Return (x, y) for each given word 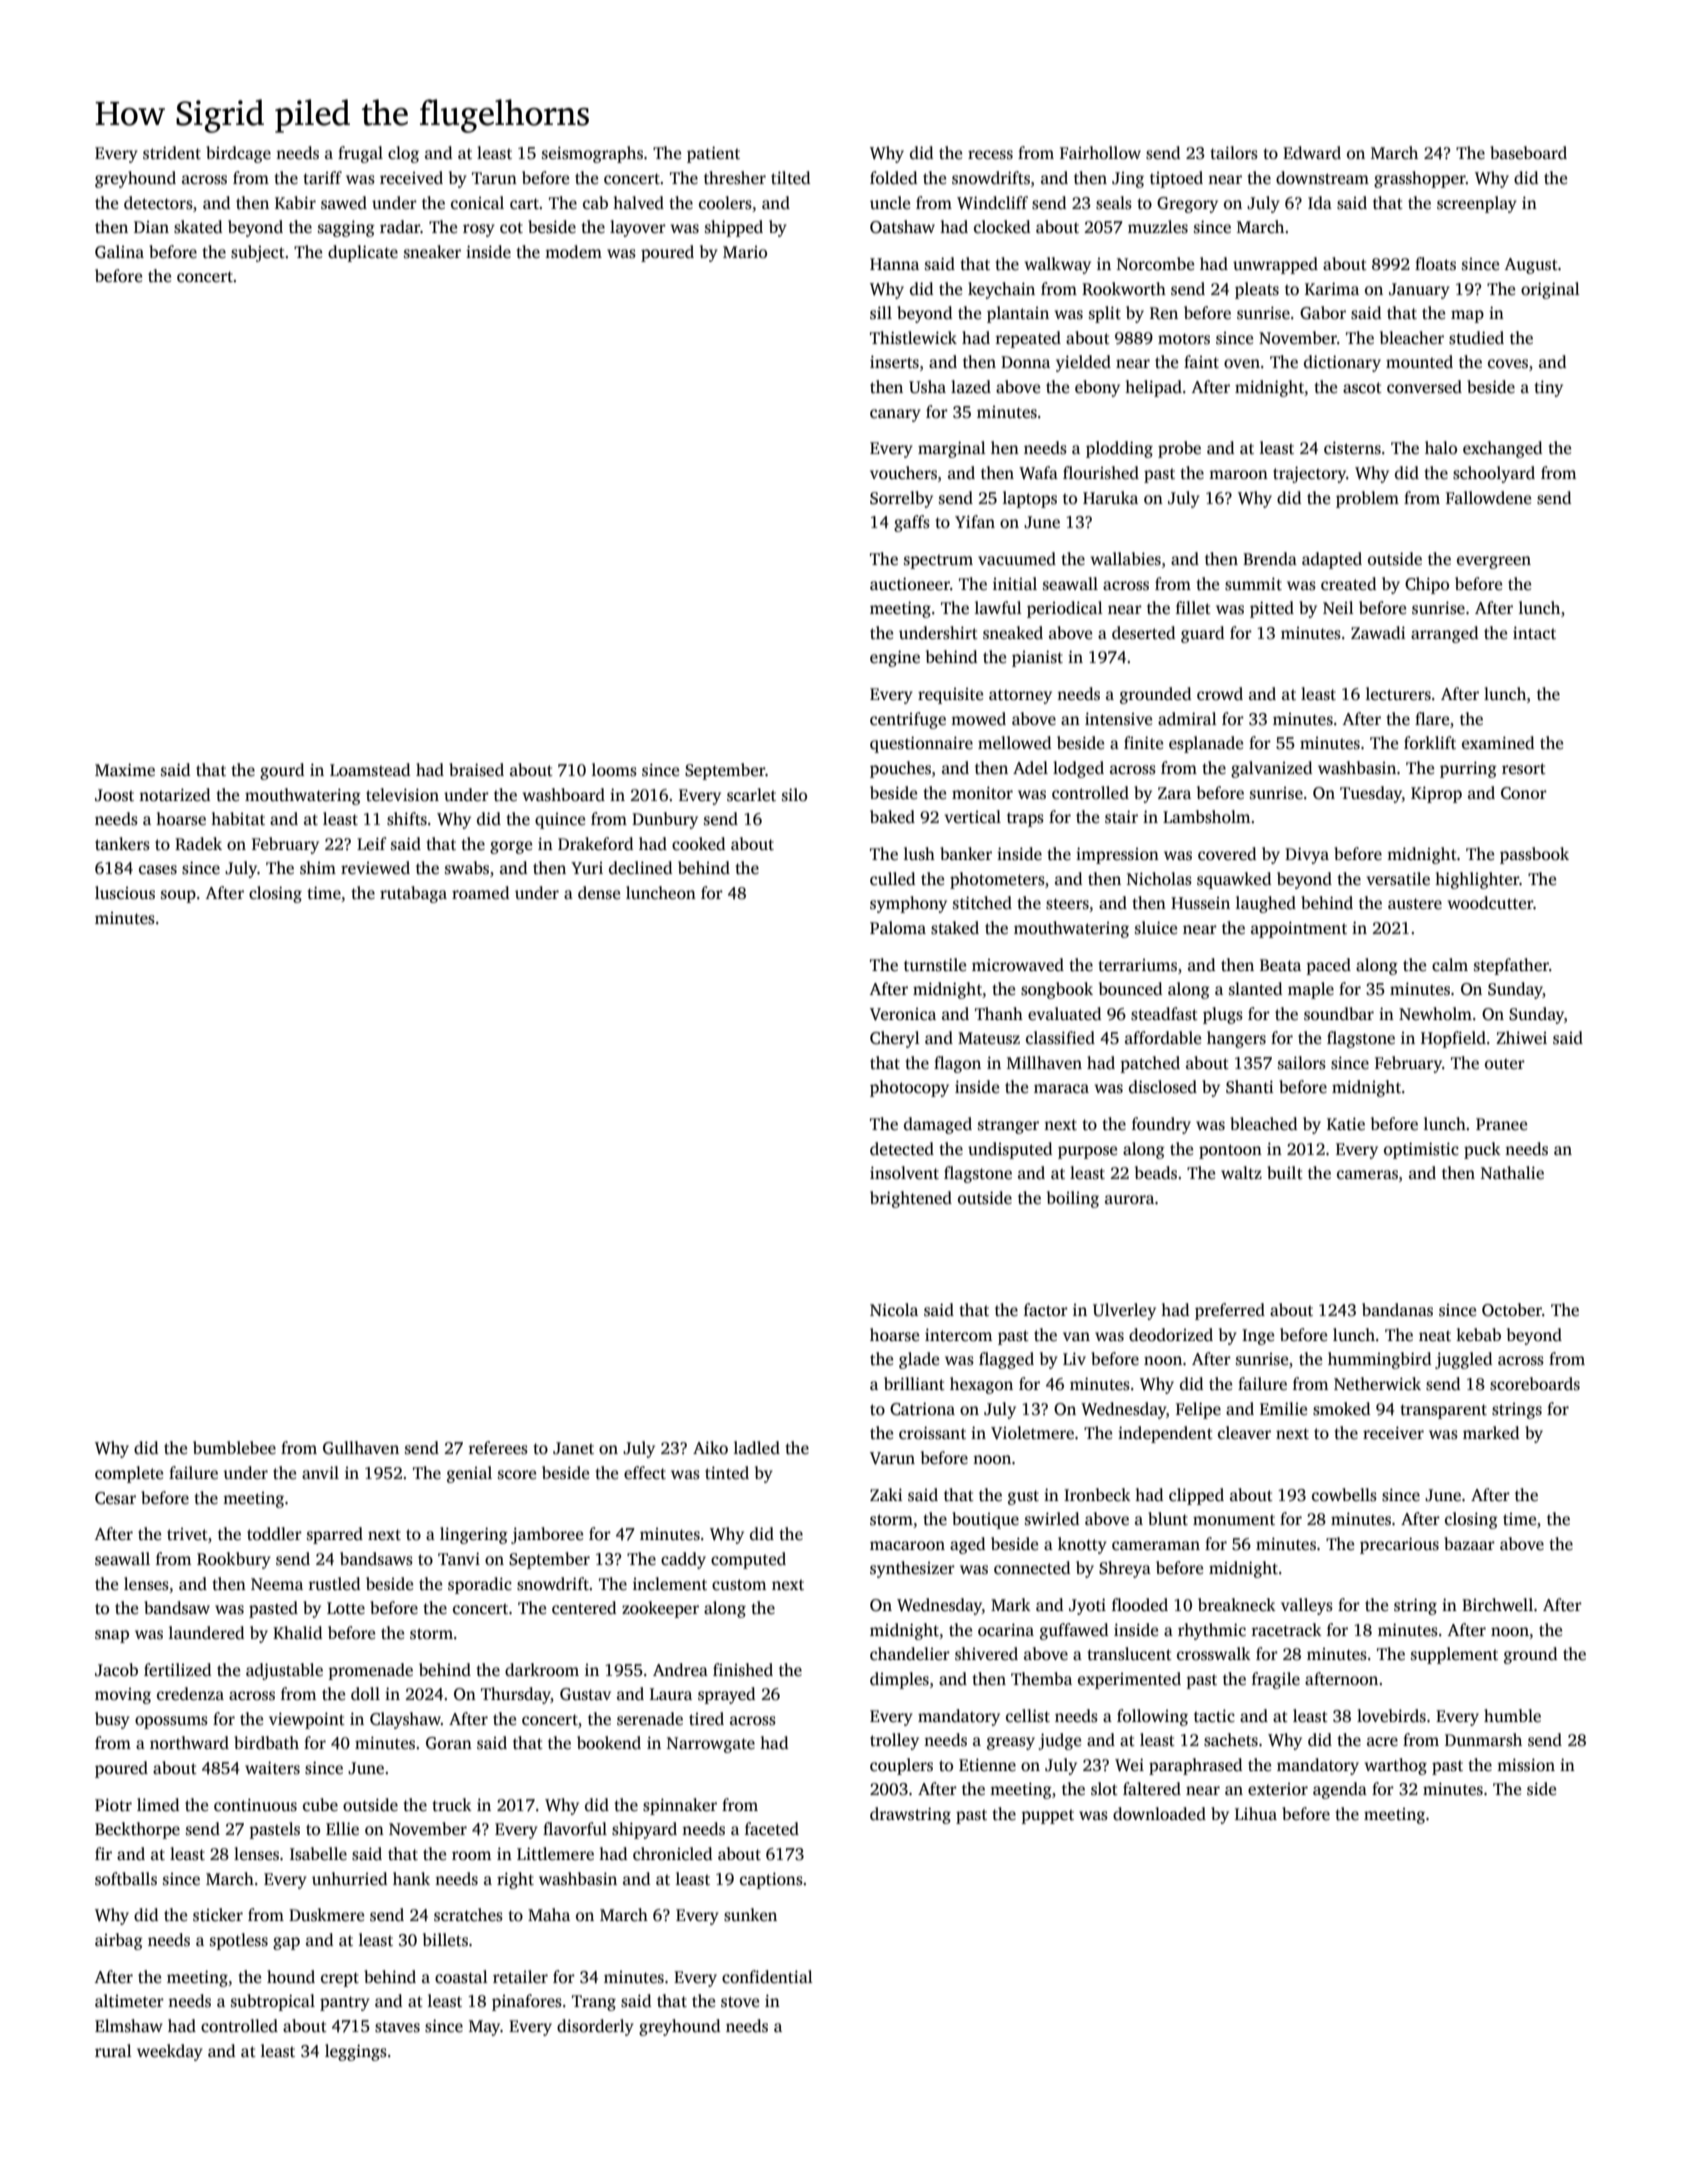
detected (902, 1149)
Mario (745, 252)
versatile (1398, 879)
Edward (1312, 153)
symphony (908, 904)
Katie (1346, 1124)
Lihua (1256, 1813)
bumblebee (234, 1448)
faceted (772, 1829)
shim (318, 868)
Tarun (494, 178)
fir (103, 1853)
